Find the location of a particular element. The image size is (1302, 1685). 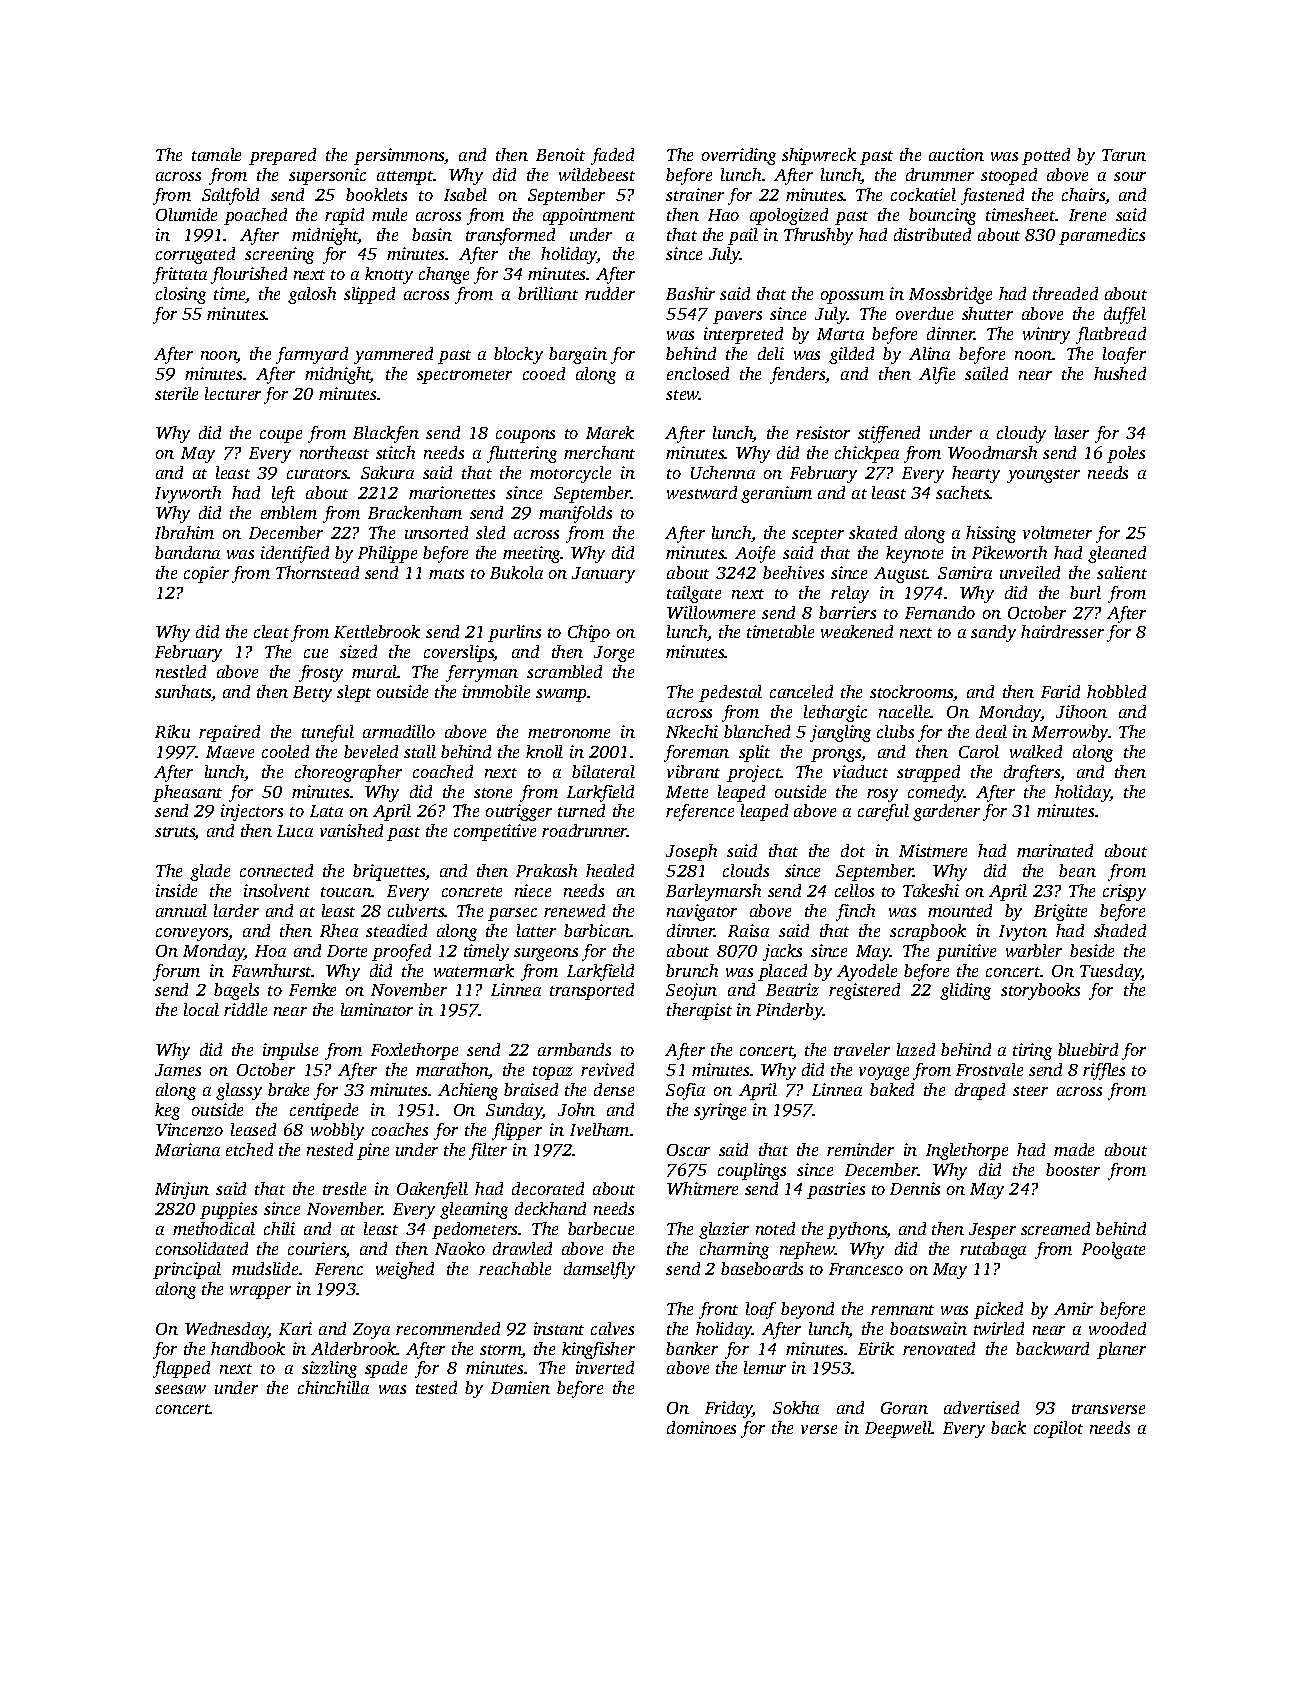

seesaw is located at coordinates (180, 1389).
